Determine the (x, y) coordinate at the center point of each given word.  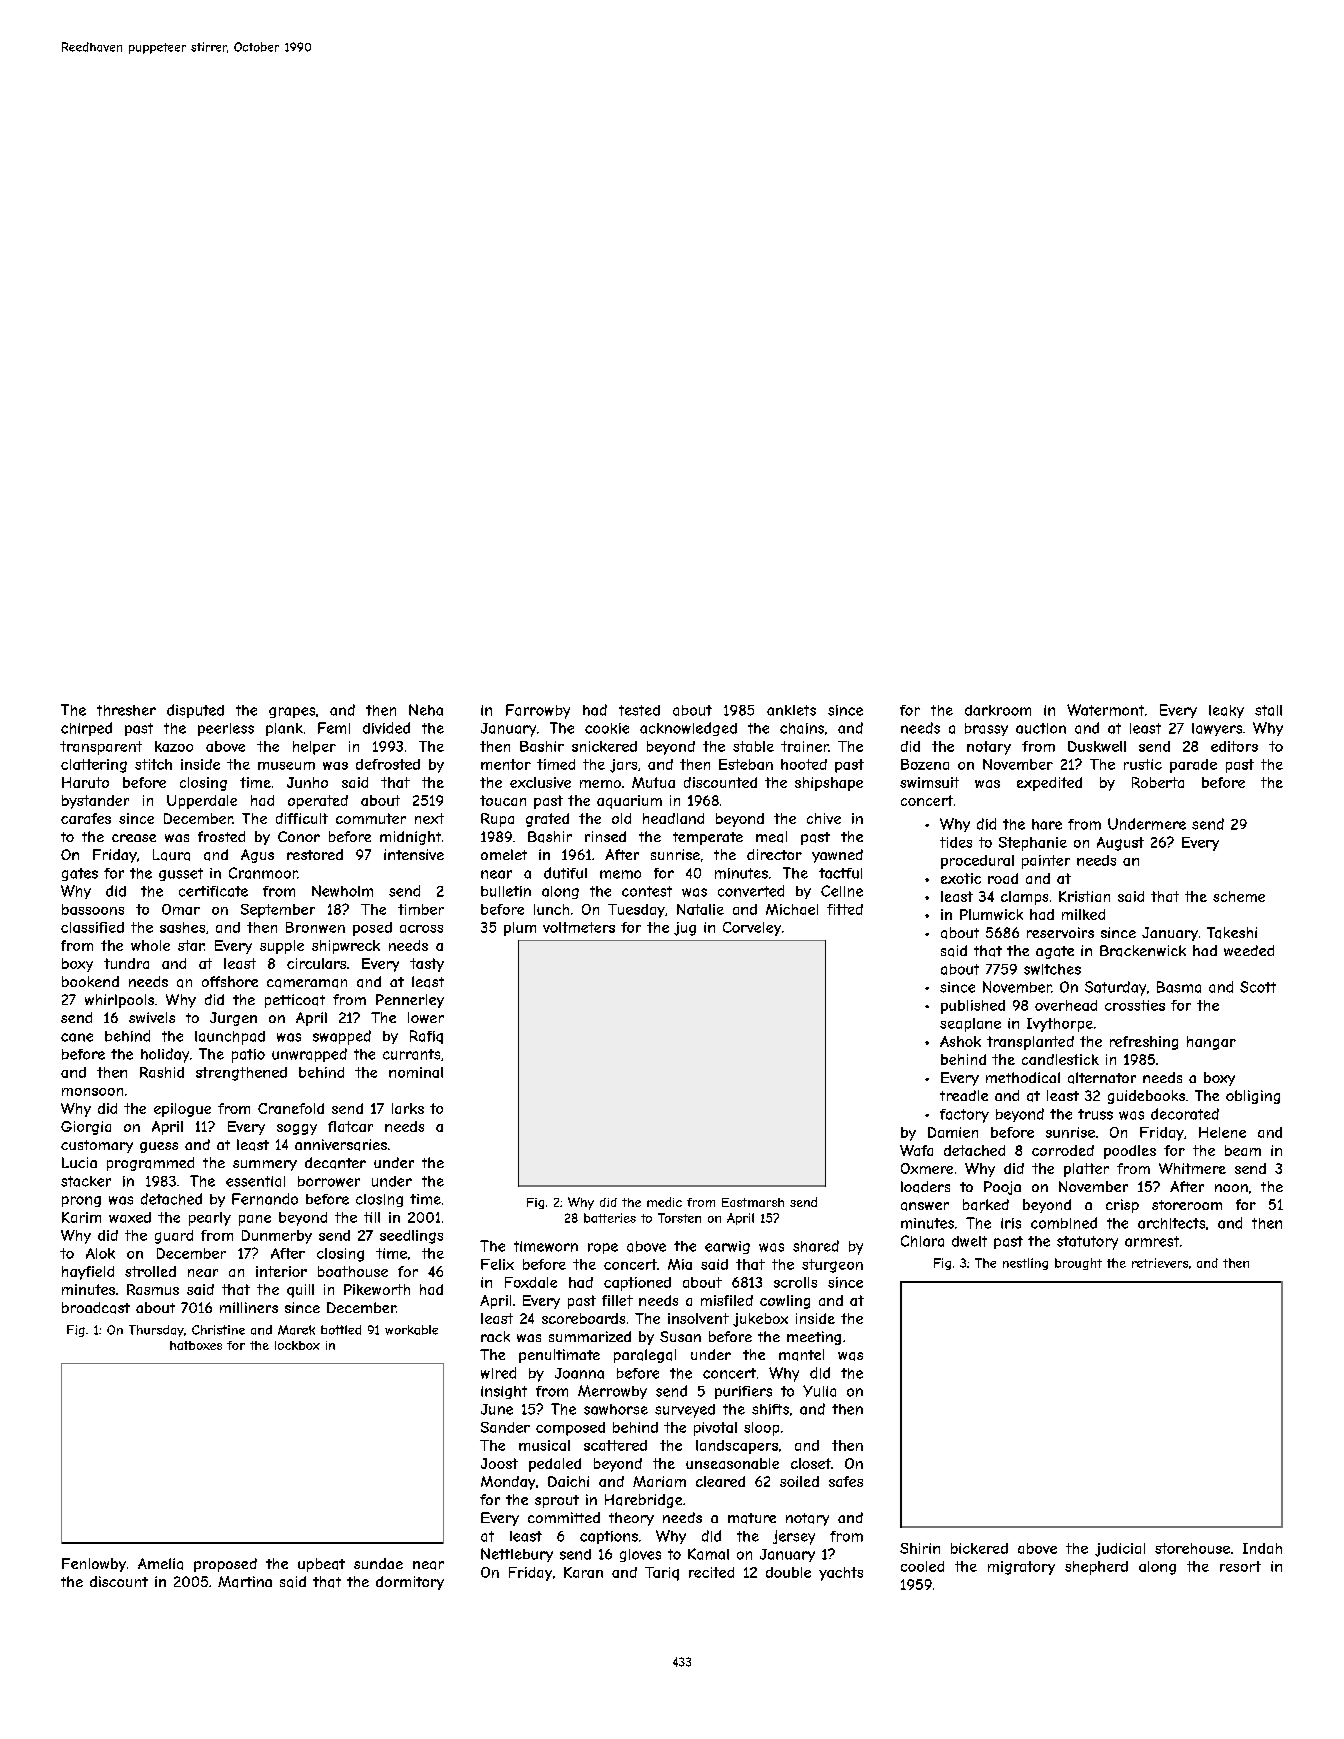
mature (752, 1518)
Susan (680, 1336)
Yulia (819, 1391)
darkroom (998, 710)
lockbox (297, 1345)
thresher (126, 710)
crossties (1135, 1005)
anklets (791, 710)
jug (685, 929)
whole (150, 945)
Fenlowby (94, 1565)
